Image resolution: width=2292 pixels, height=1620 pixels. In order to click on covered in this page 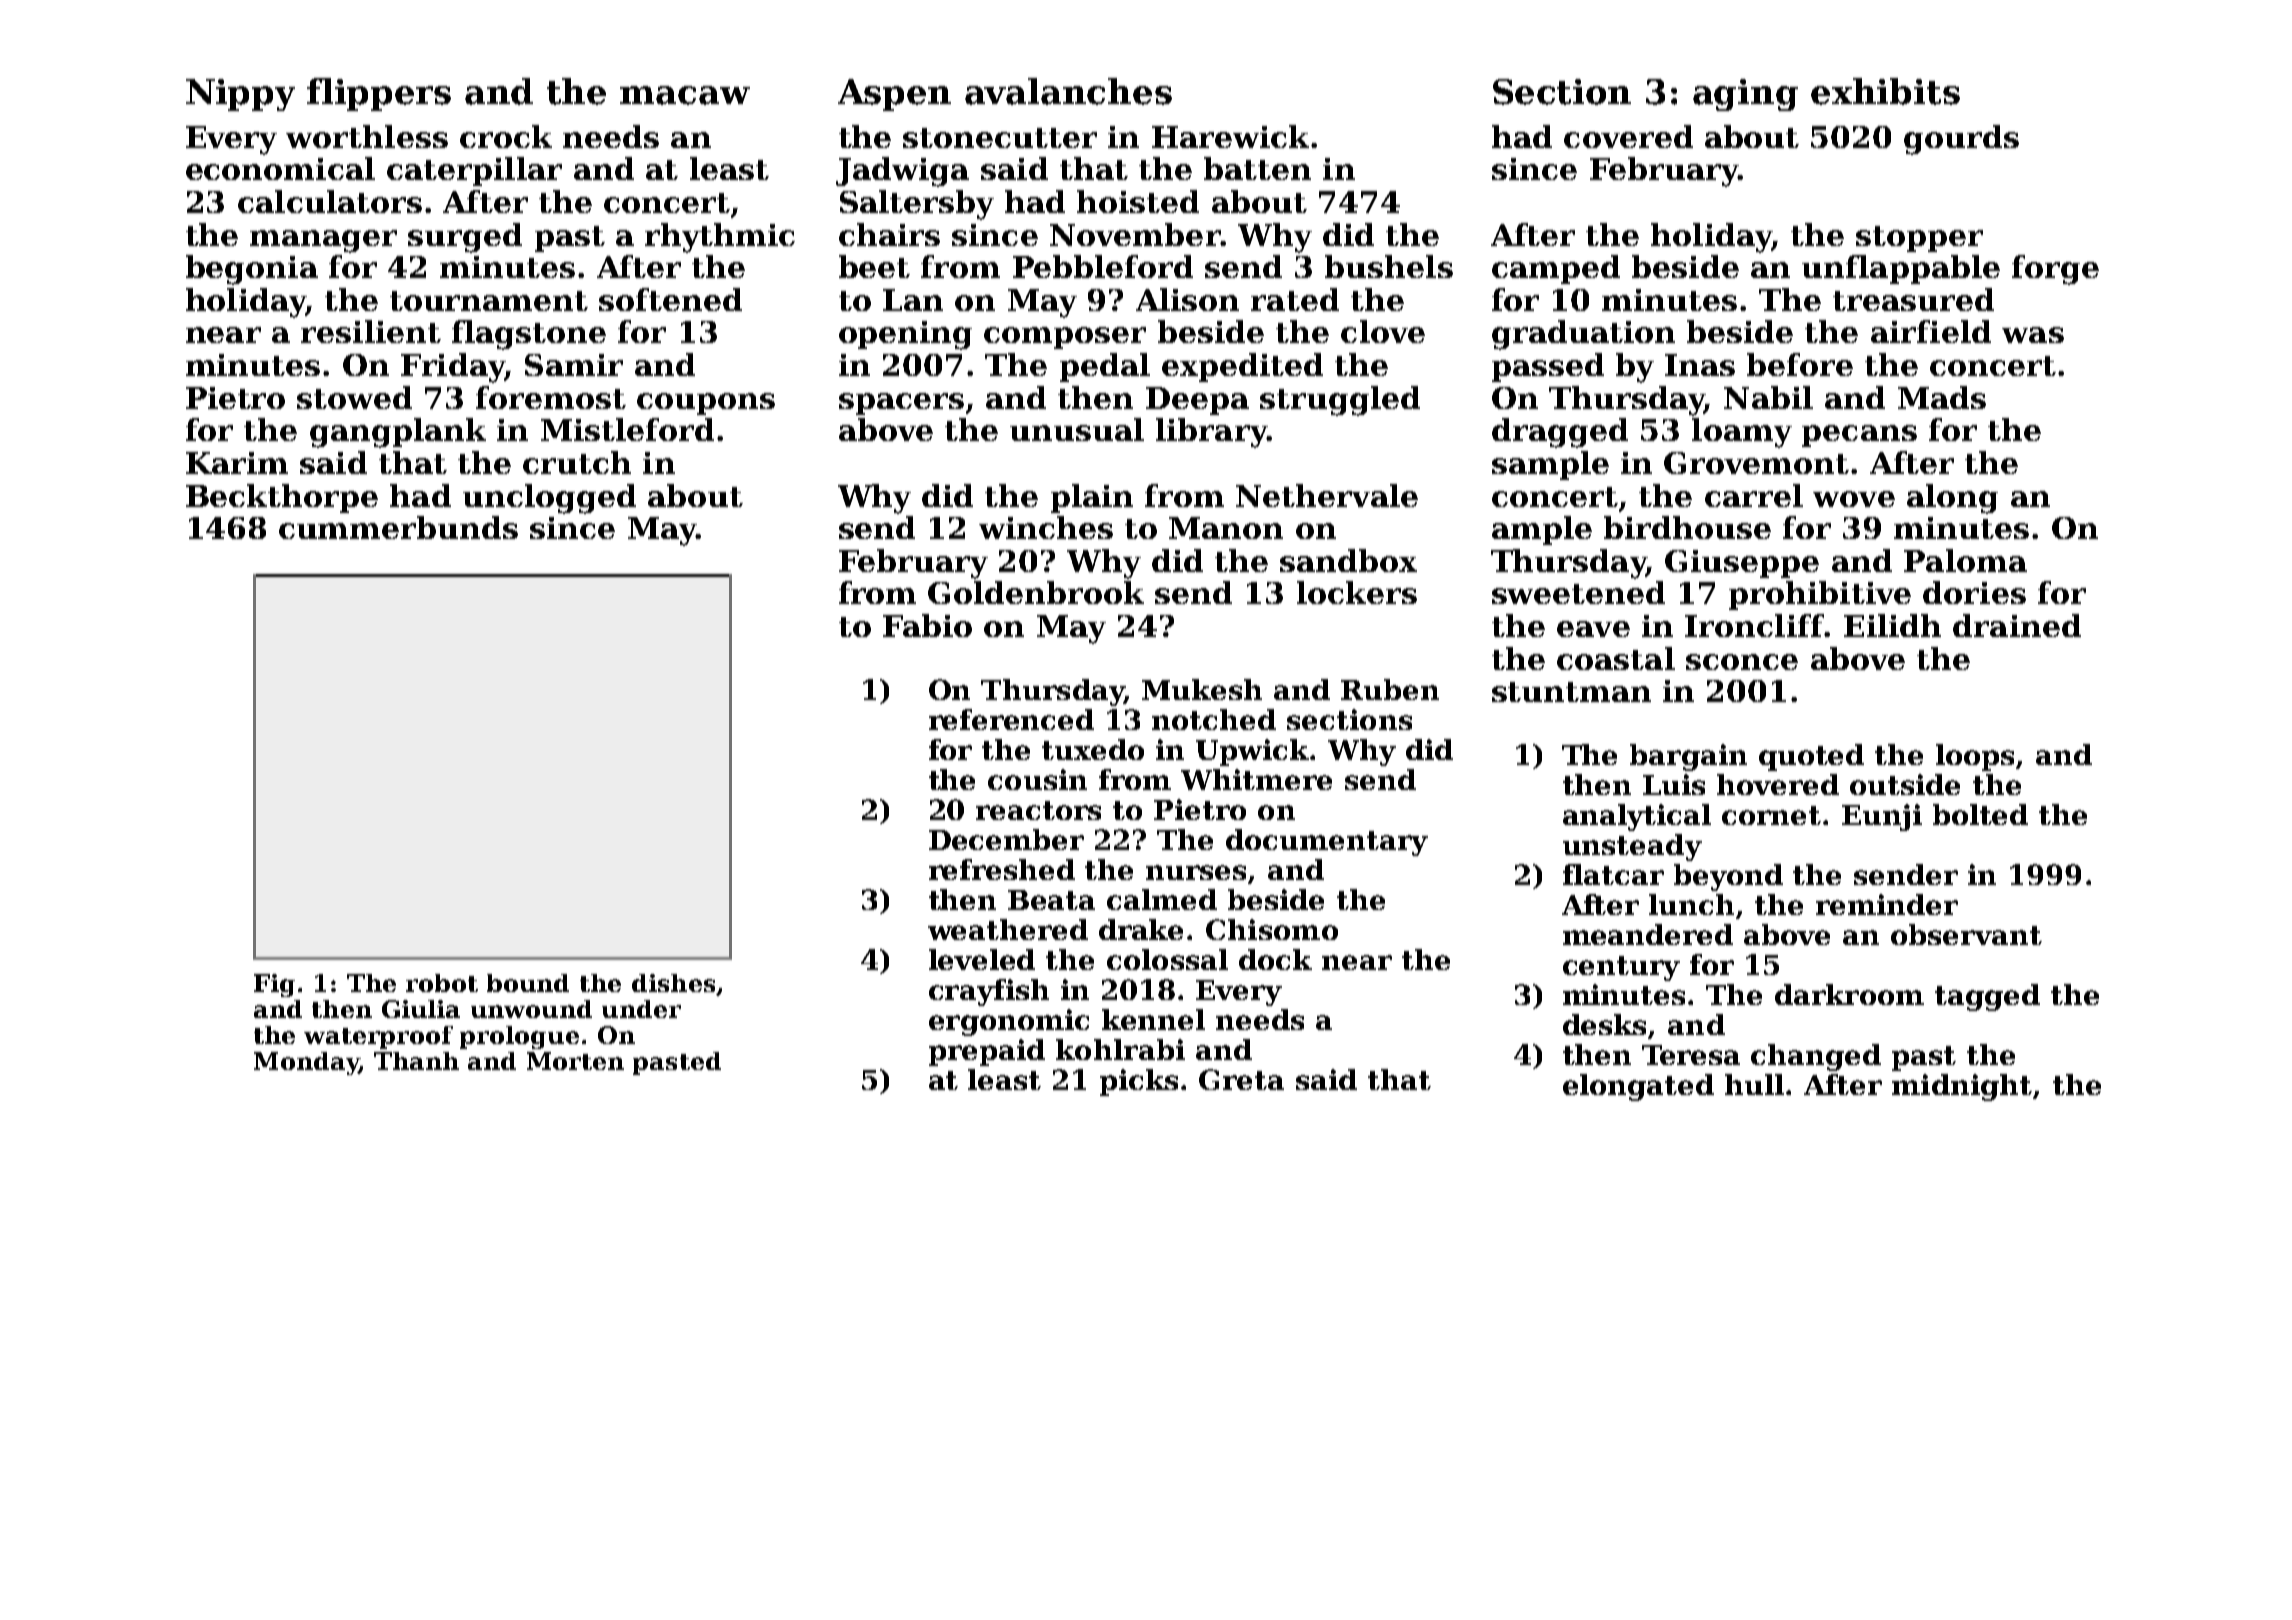, I will do `click(1628, 136)`.
